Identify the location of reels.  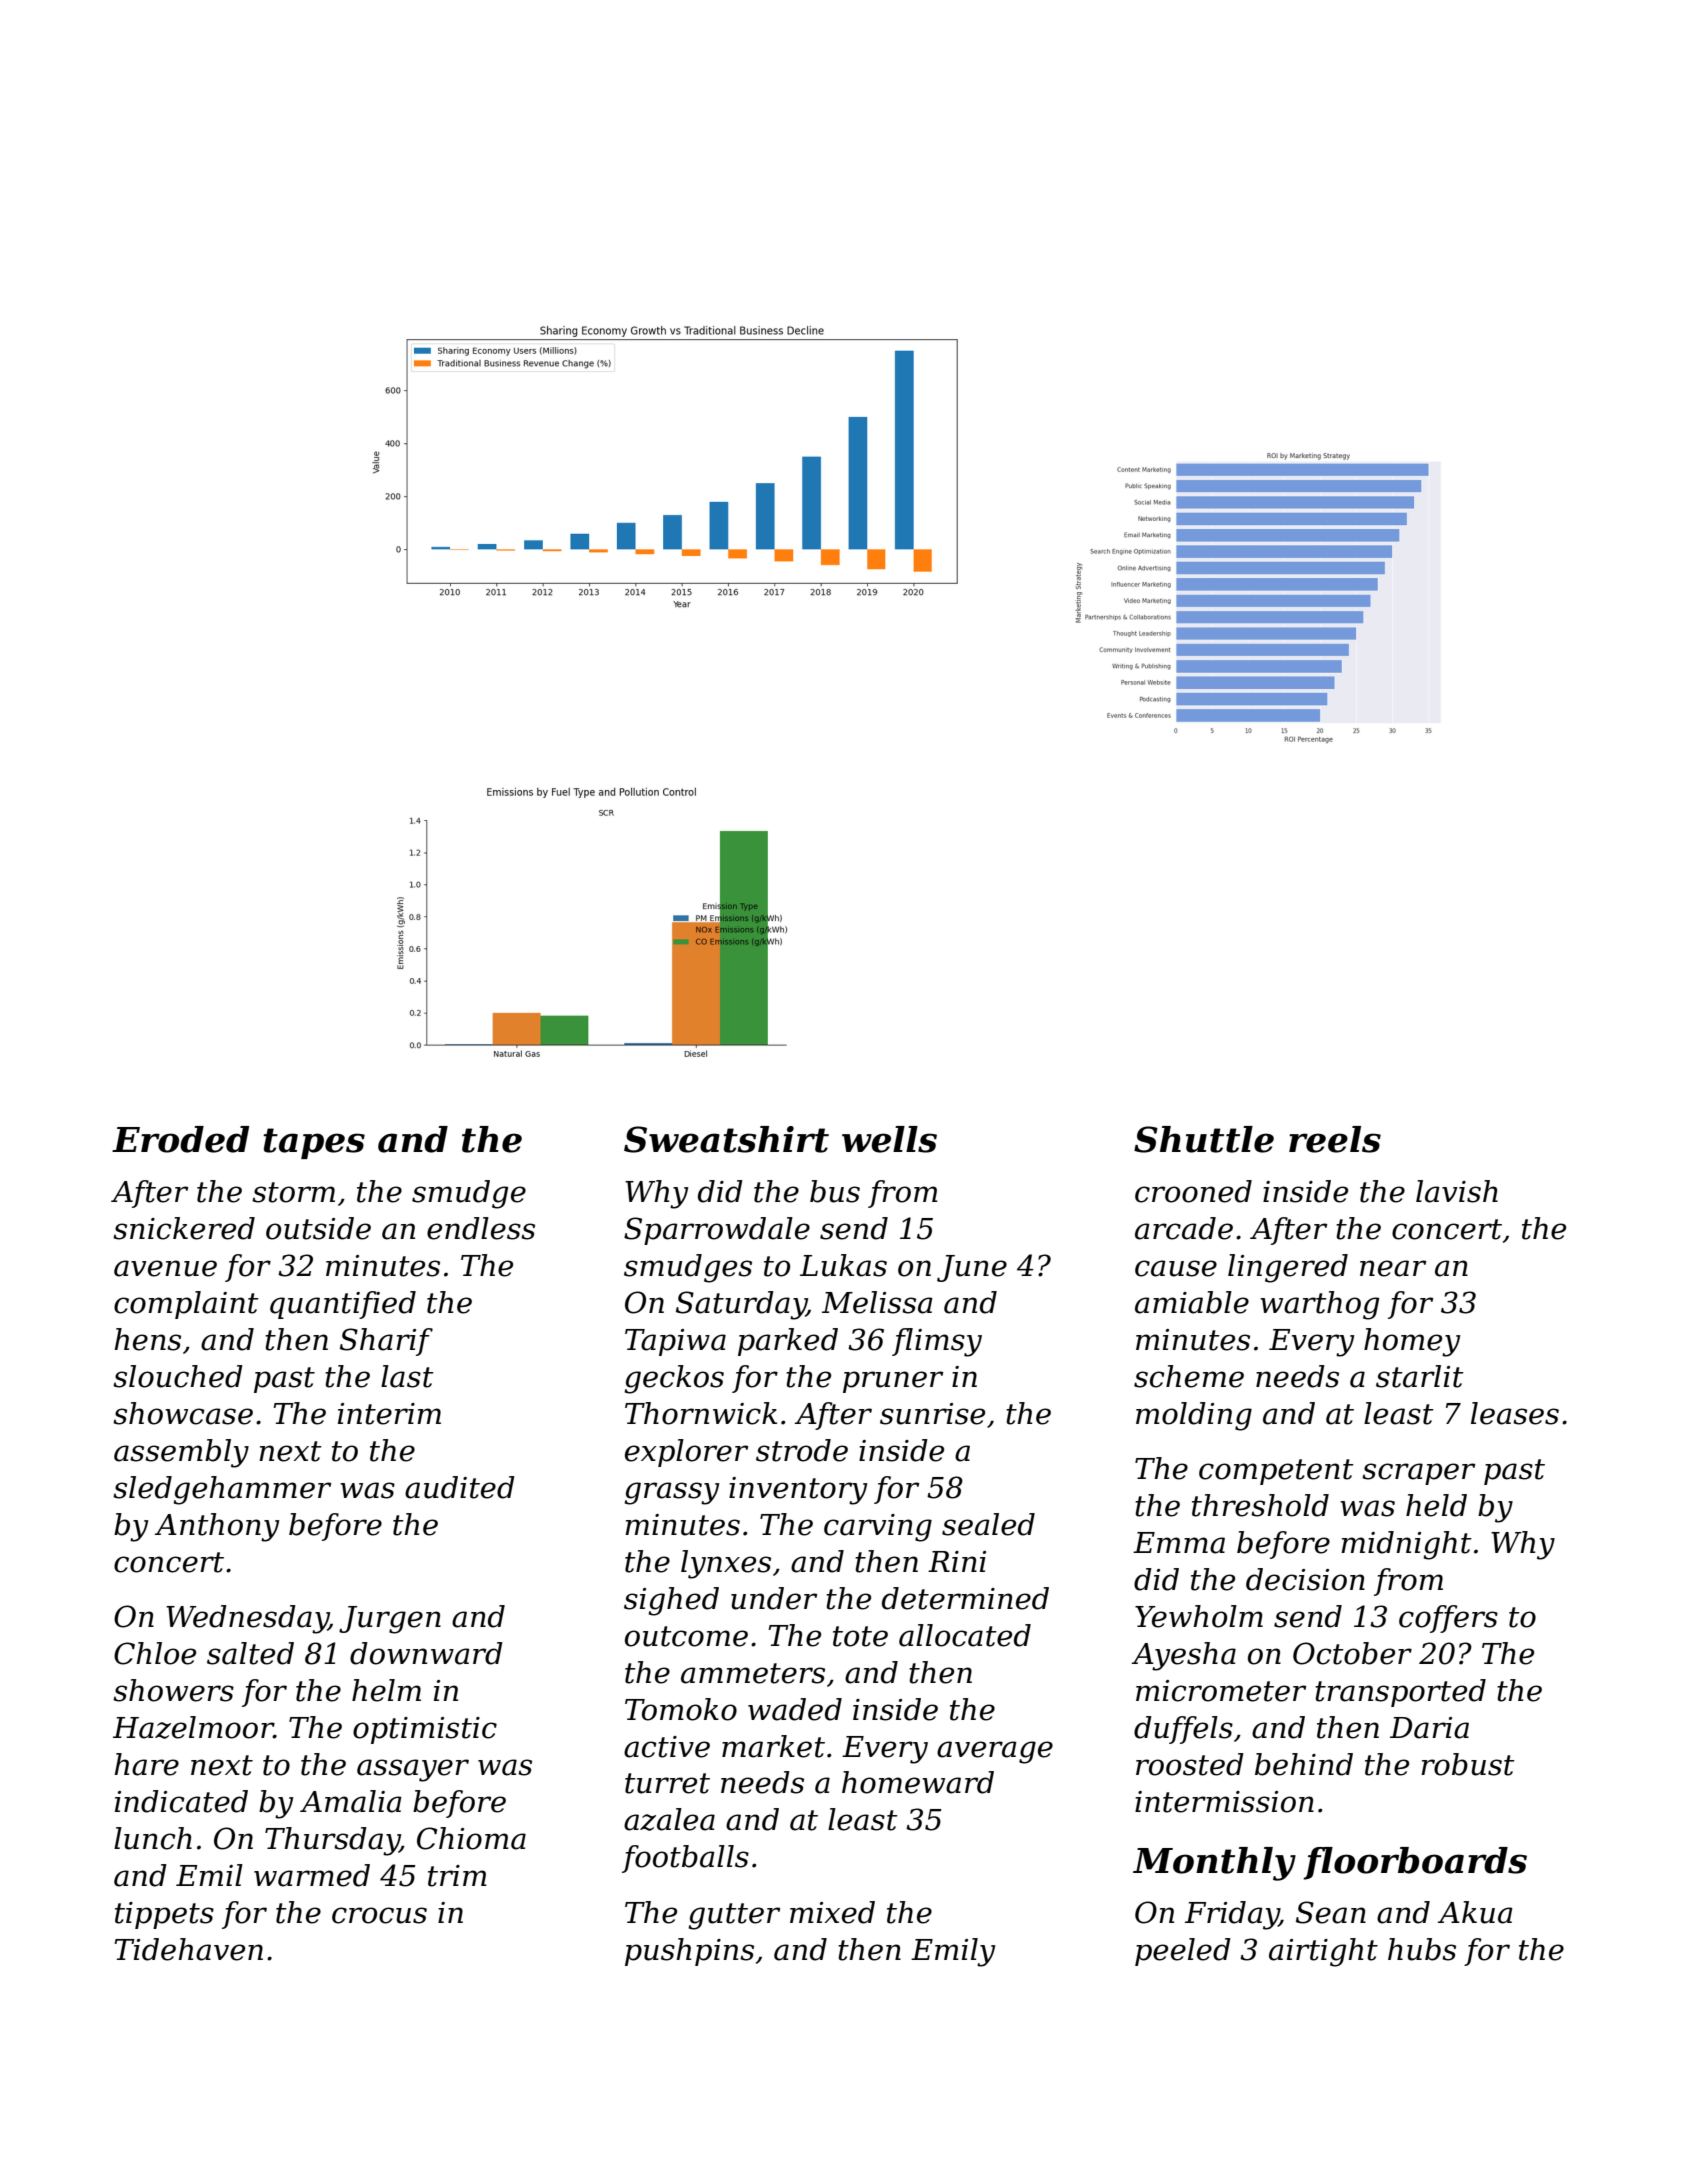
(1335, 1139).
